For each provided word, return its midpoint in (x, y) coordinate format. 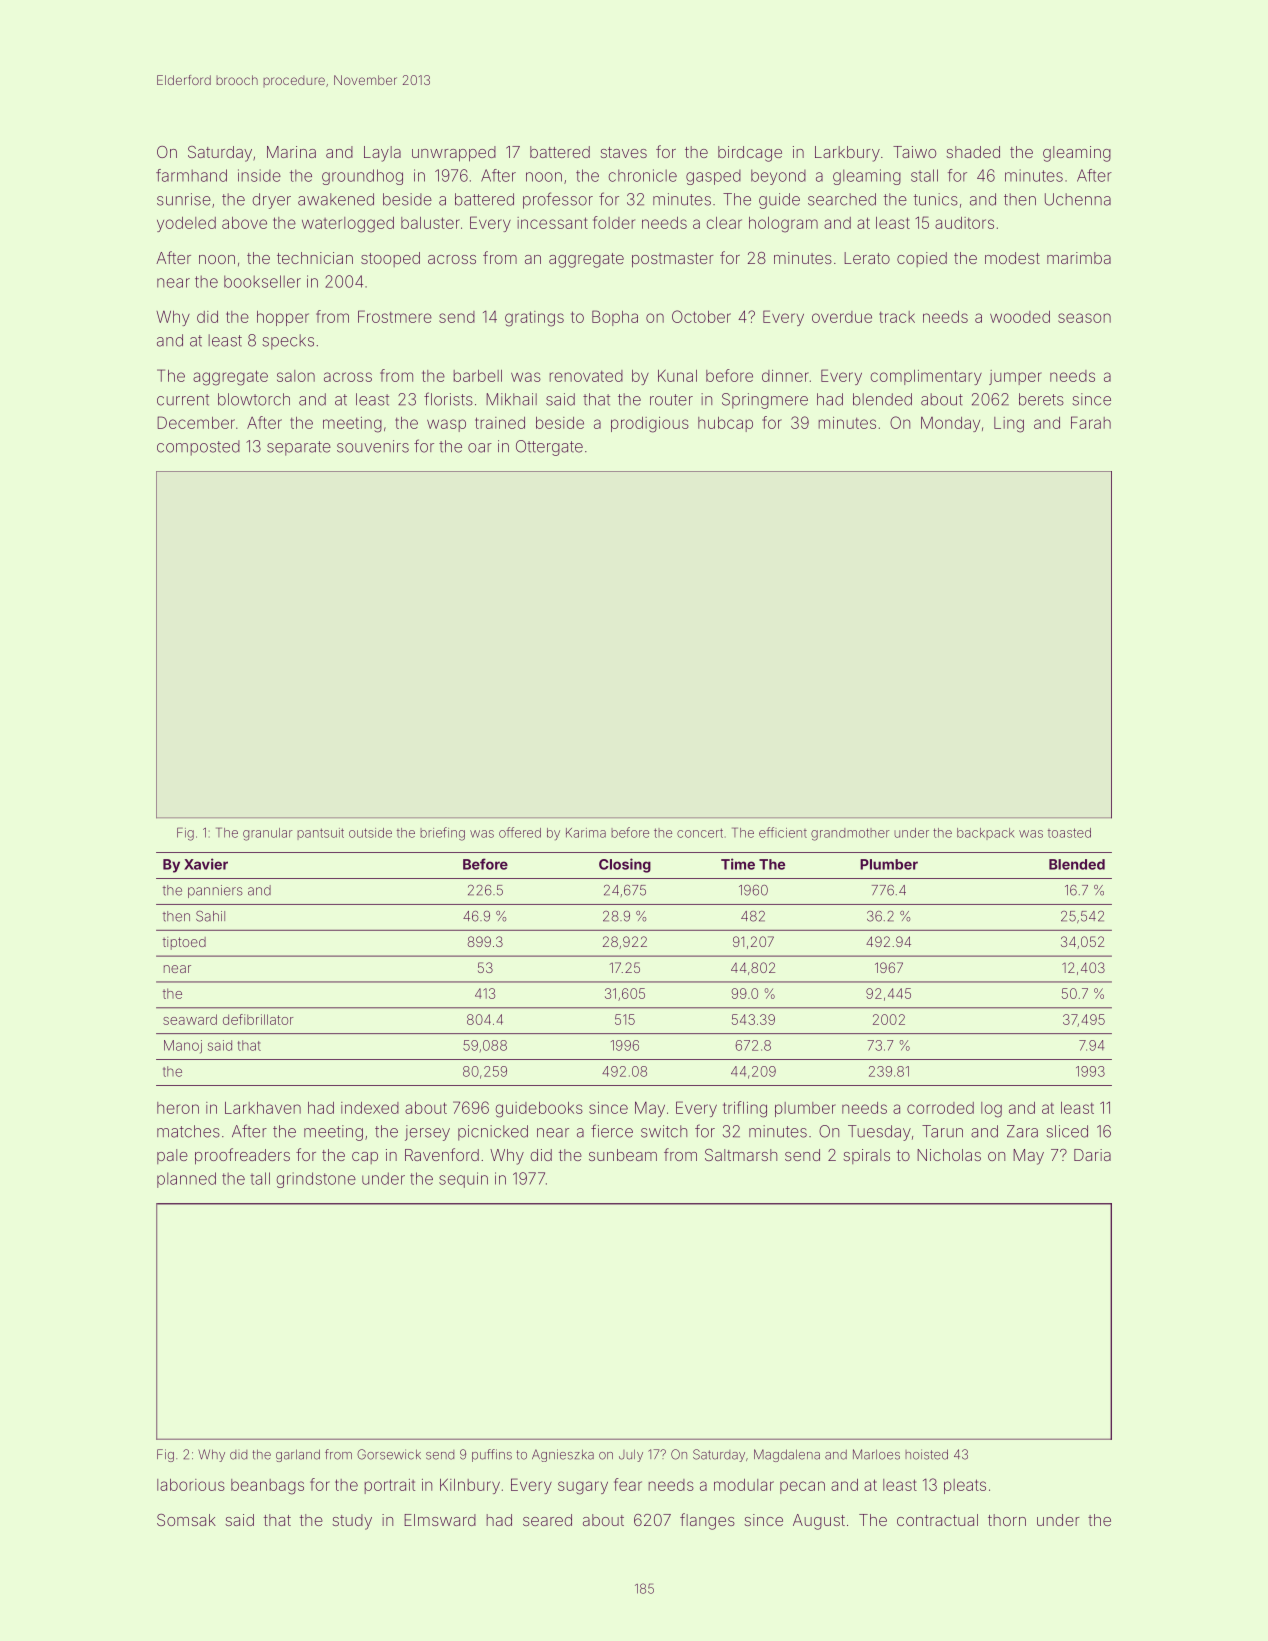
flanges (707, 1521)
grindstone (316, 1180)
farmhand (191, 175)
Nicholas (949, 1155)
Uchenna (1078, 199)
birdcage (750, 154)
